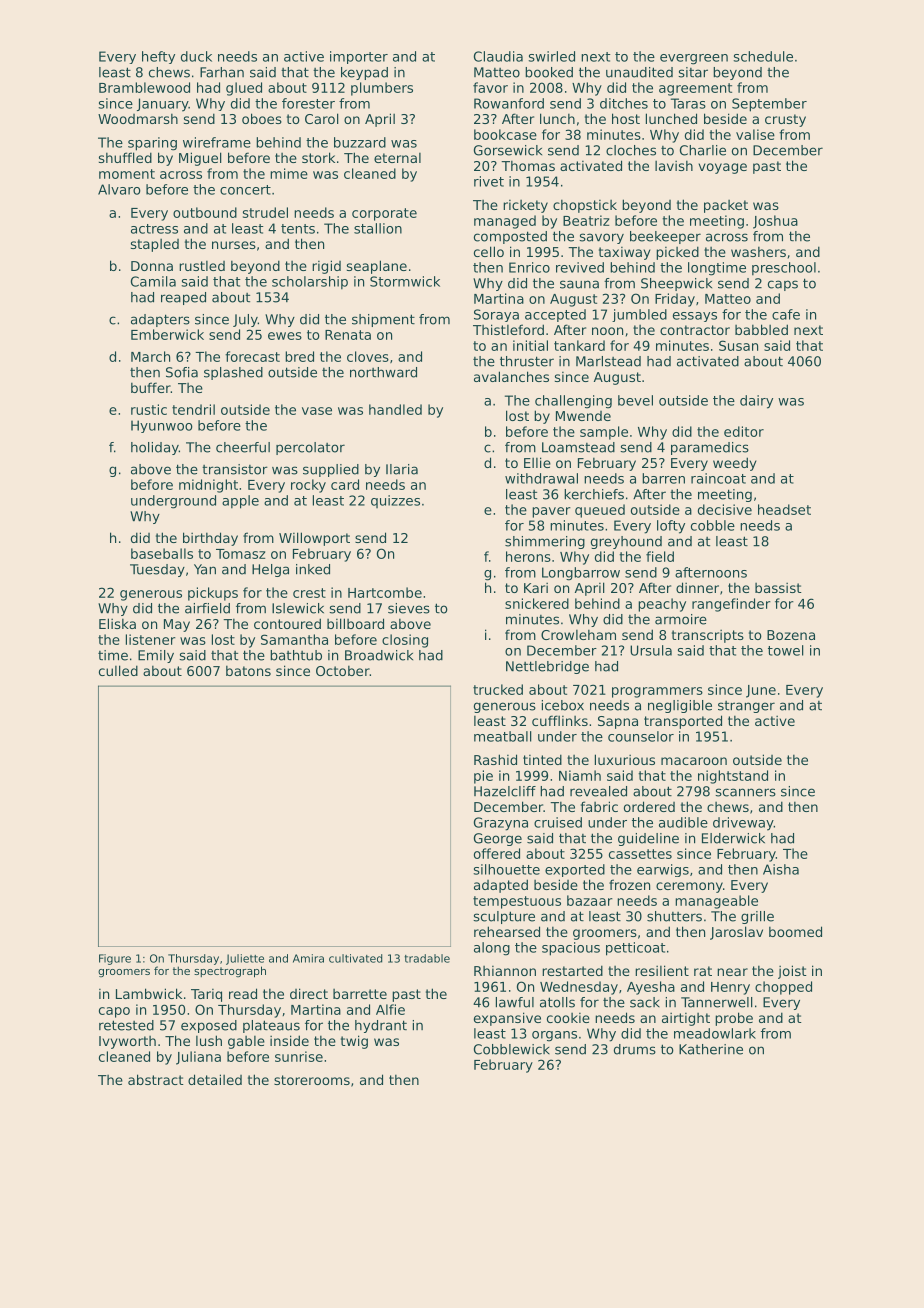 Image resolution: width=924 pixels, height=1308 pixels. Describe the element at coordinates (127, 1042) in the document. I see `Ivyworth` at that location.
